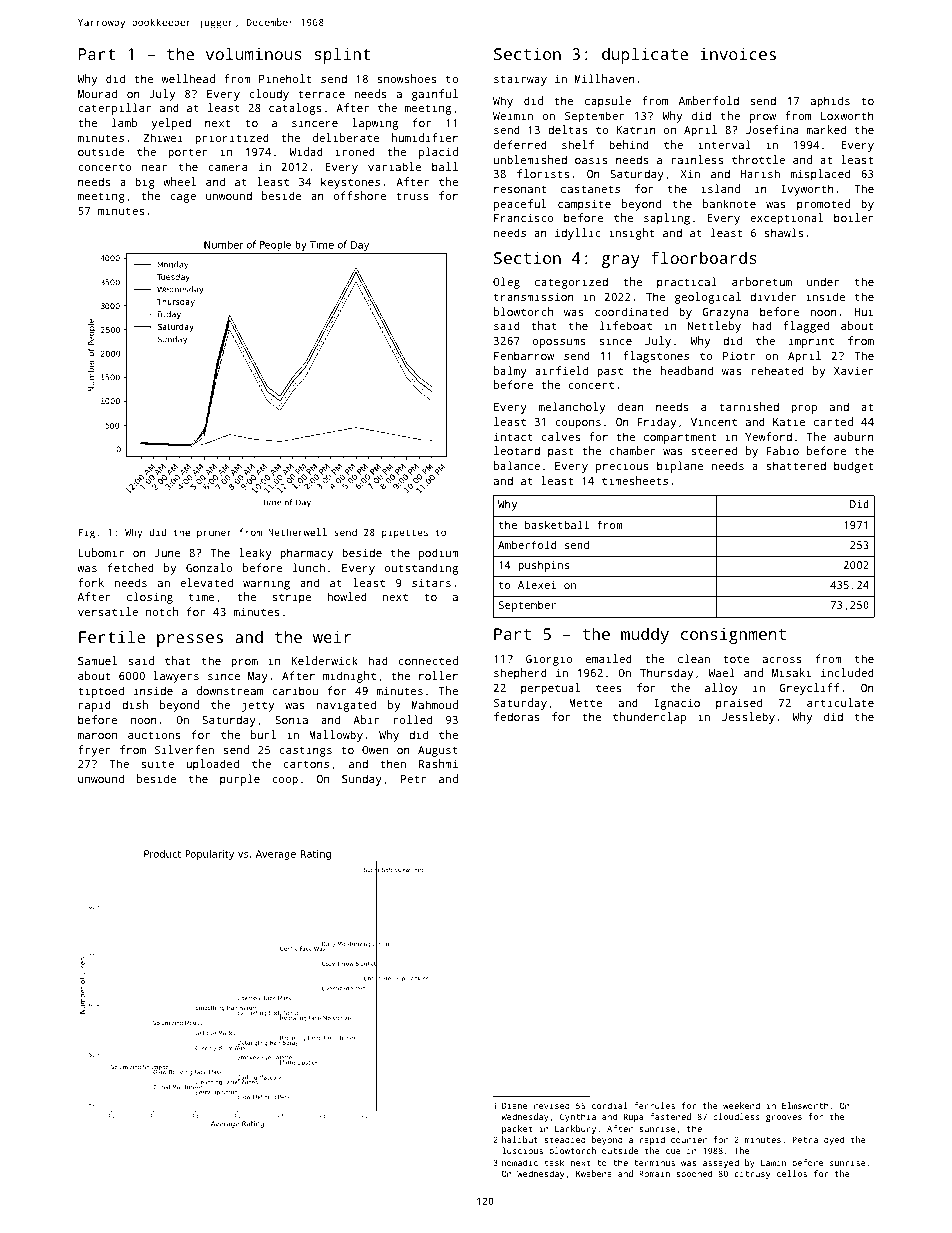 This screenshot has width=952, height=1233. I want to click on Diane, so click(514, 1105).
